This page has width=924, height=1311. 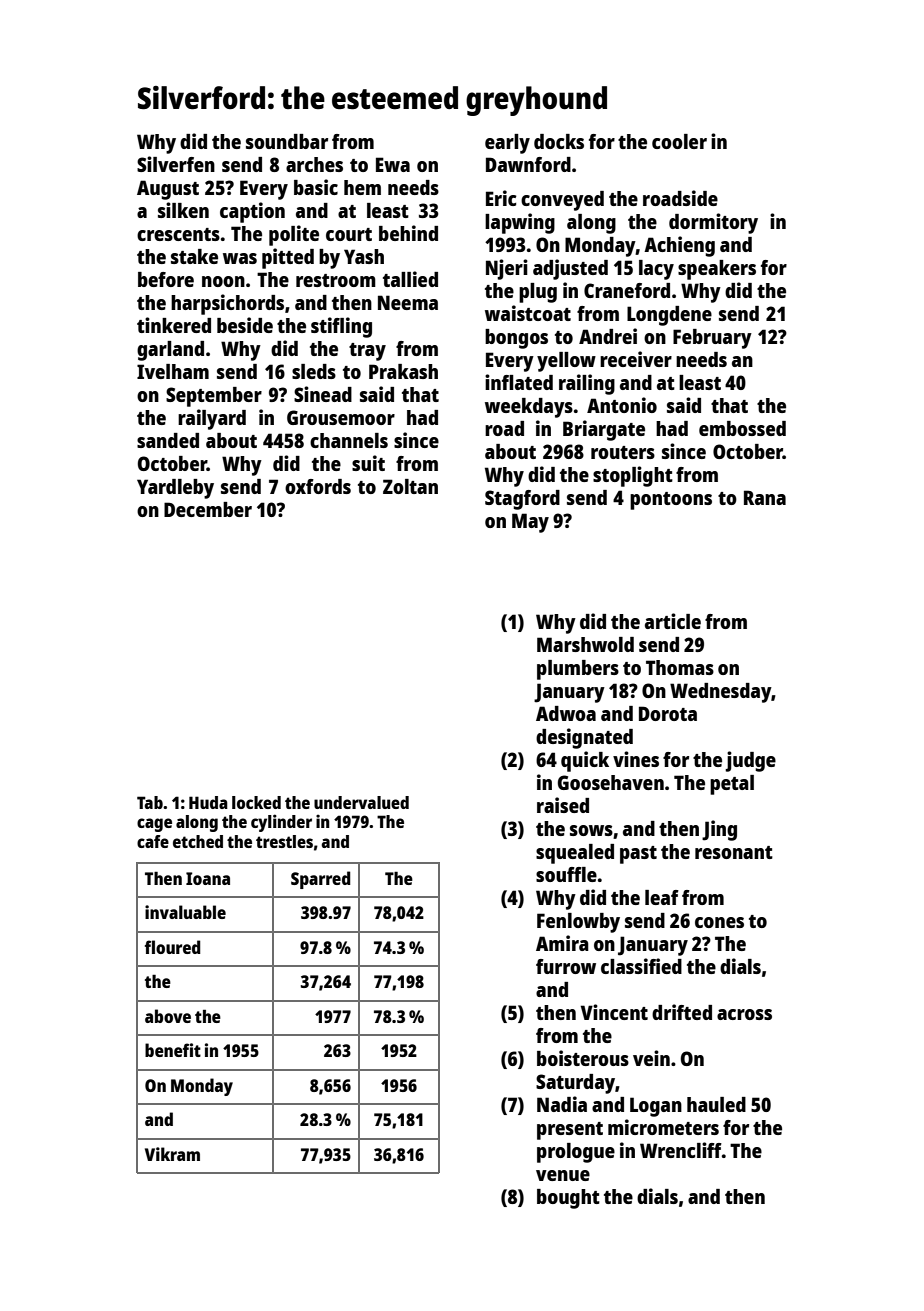 What do you see at coordinates (562, 943) in the page?
I see `Amira` at bounding box center [562, 943].
